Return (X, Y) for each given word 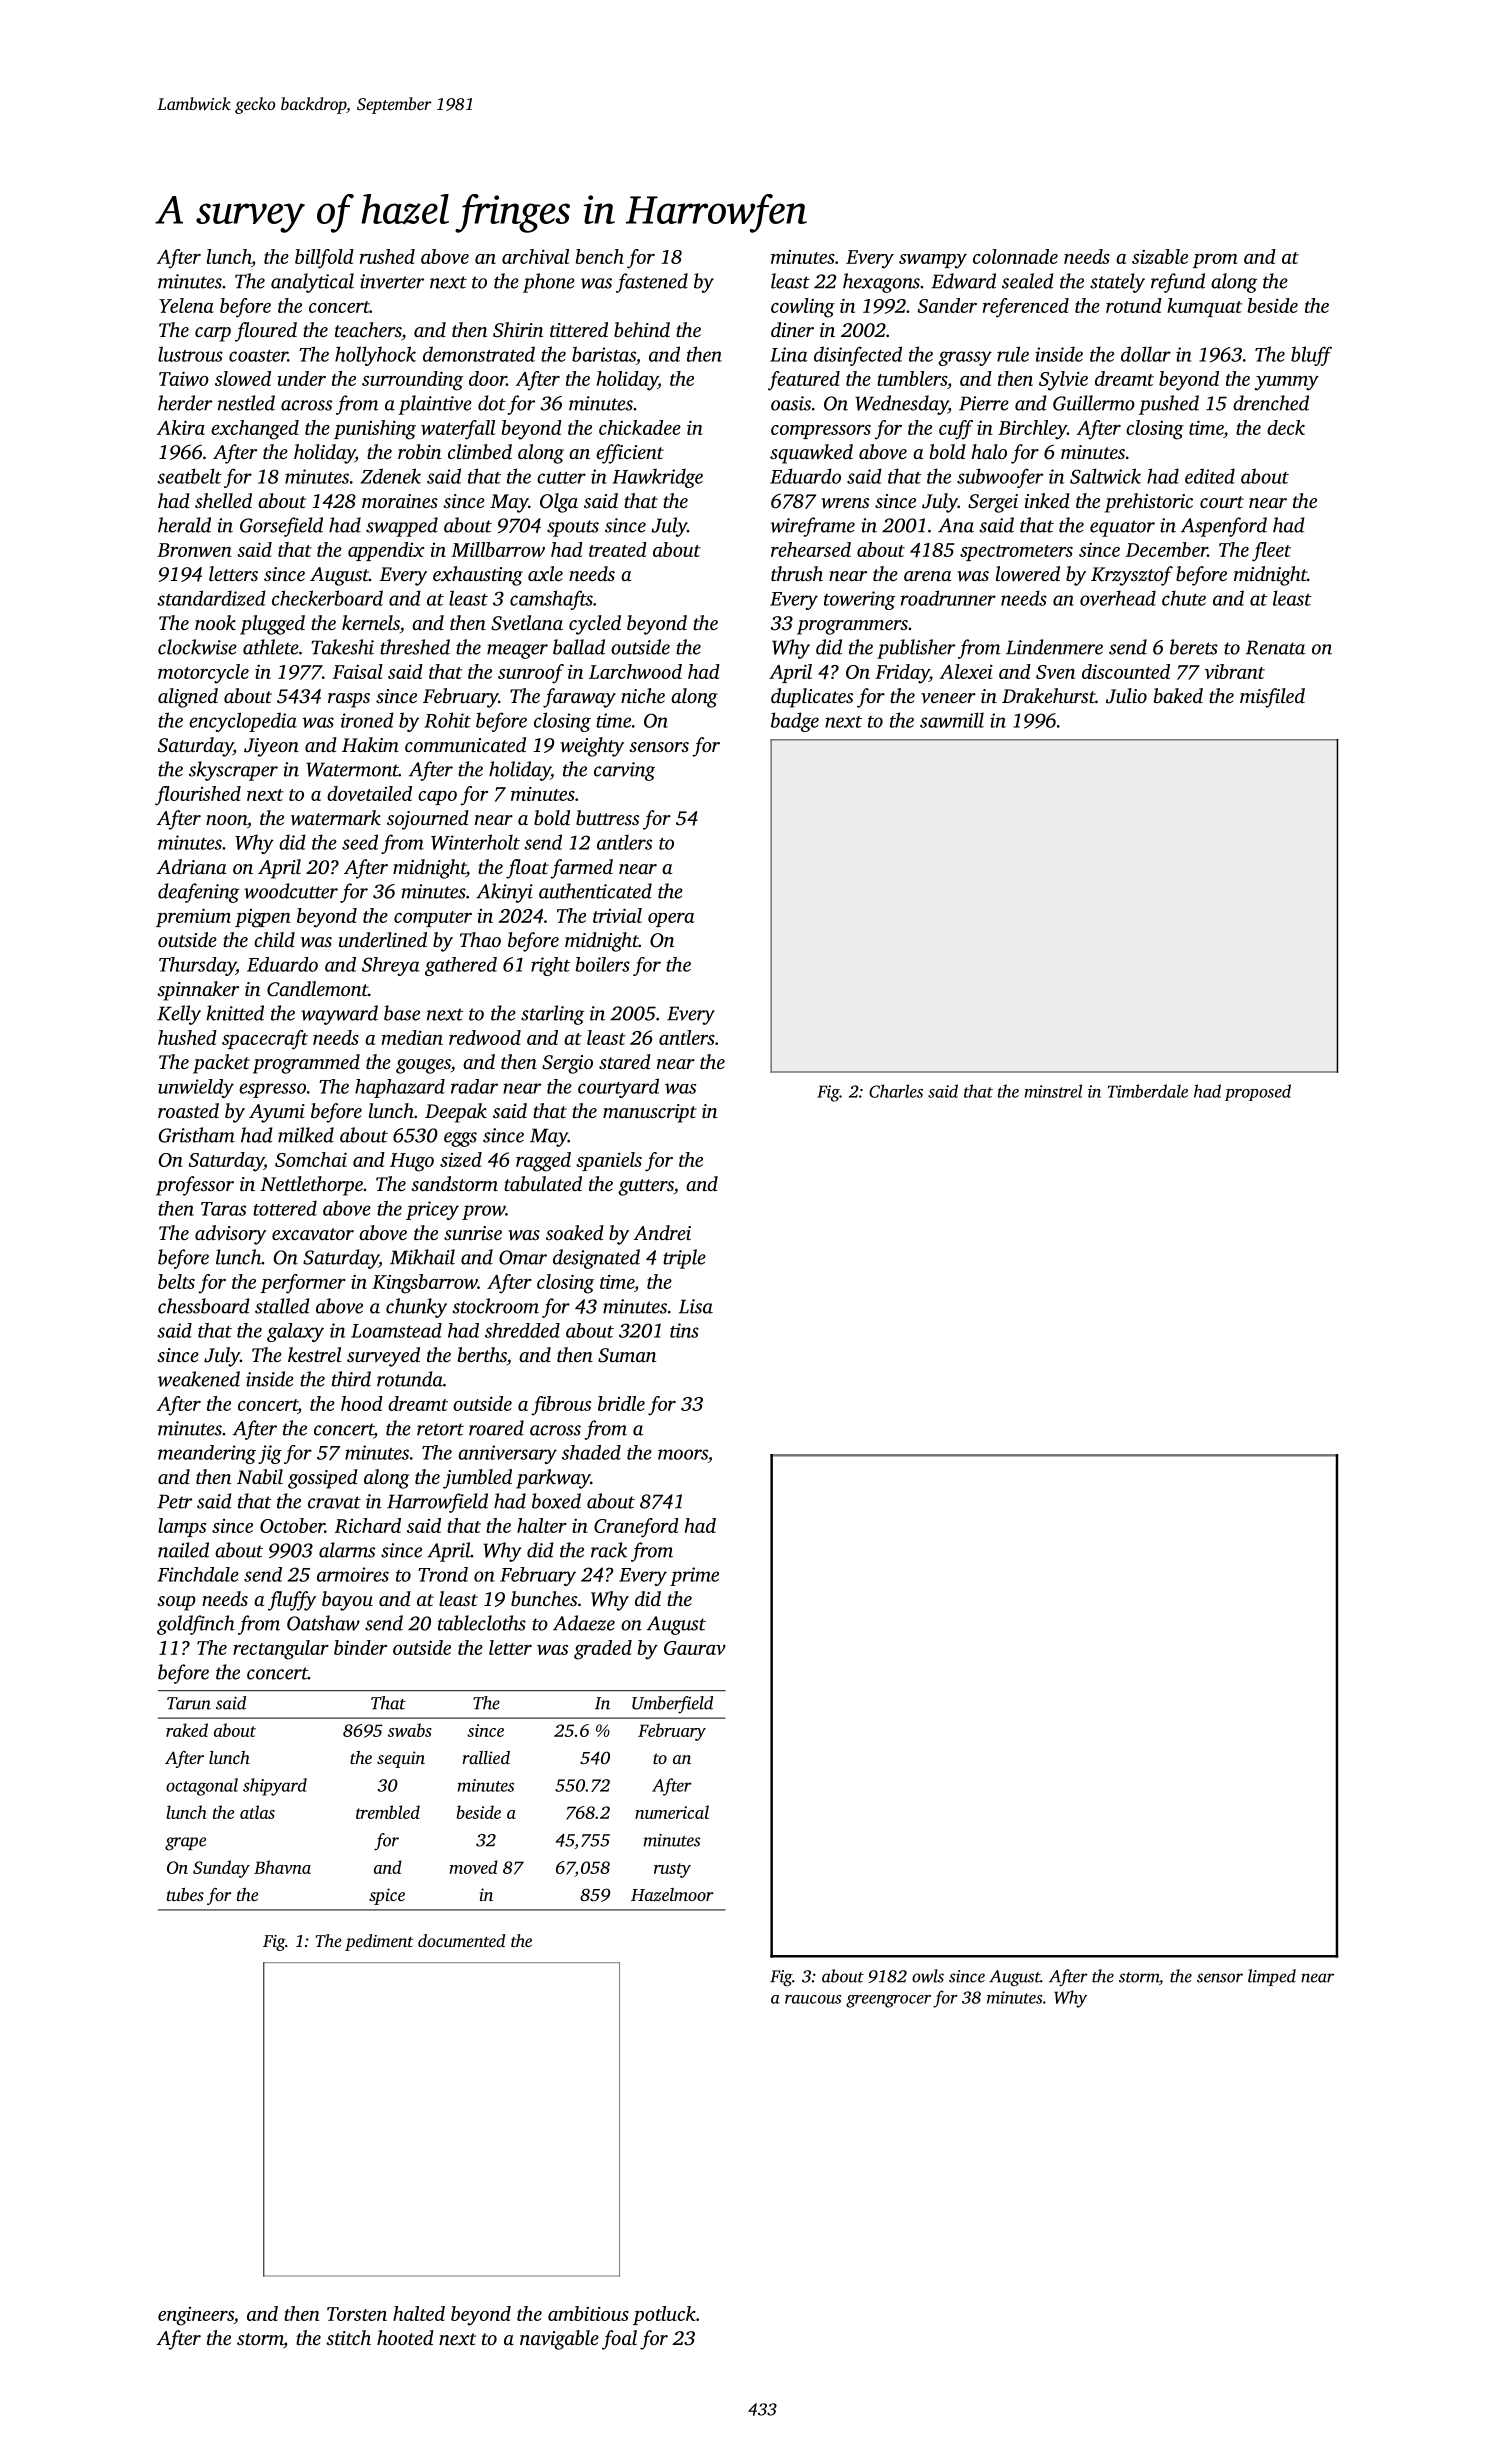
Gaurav (695, 1648)
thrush (797, 573)
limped (1272, 1977)
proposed (1258, 1092)
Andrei (662, 1232)
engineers (196, 2316)
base (402, 1013)
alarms (347, 1550)
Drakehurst (1049, 695)
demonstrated (479, 354)
